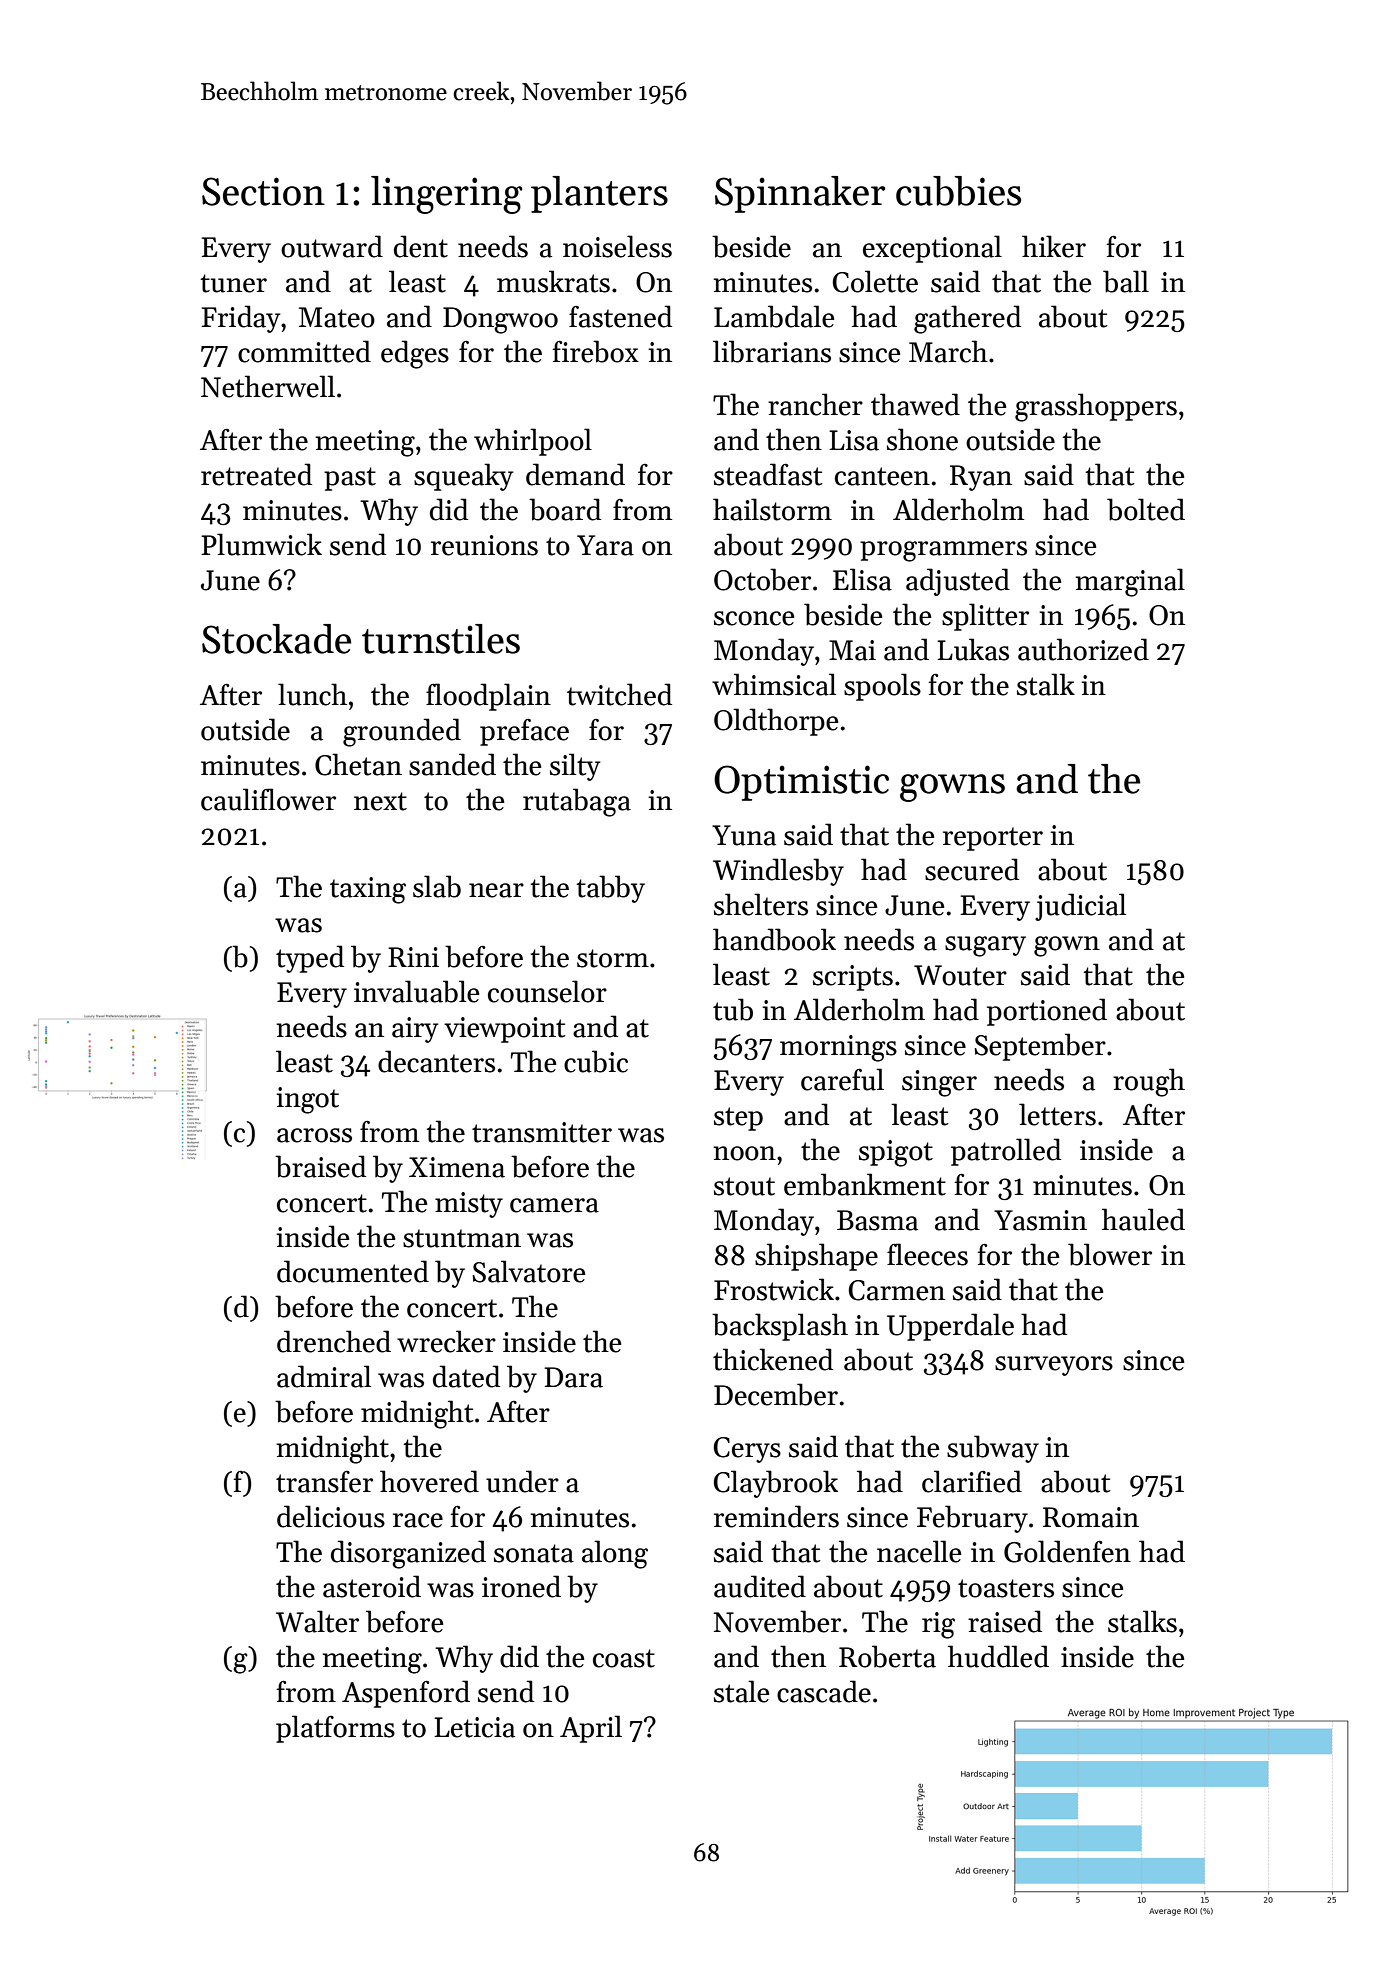 Image resolution: width=1386 pixels, height=1969 pixels. Describe the element at coordinates (335, 1729) in the document. I see `platforms` at that location.
